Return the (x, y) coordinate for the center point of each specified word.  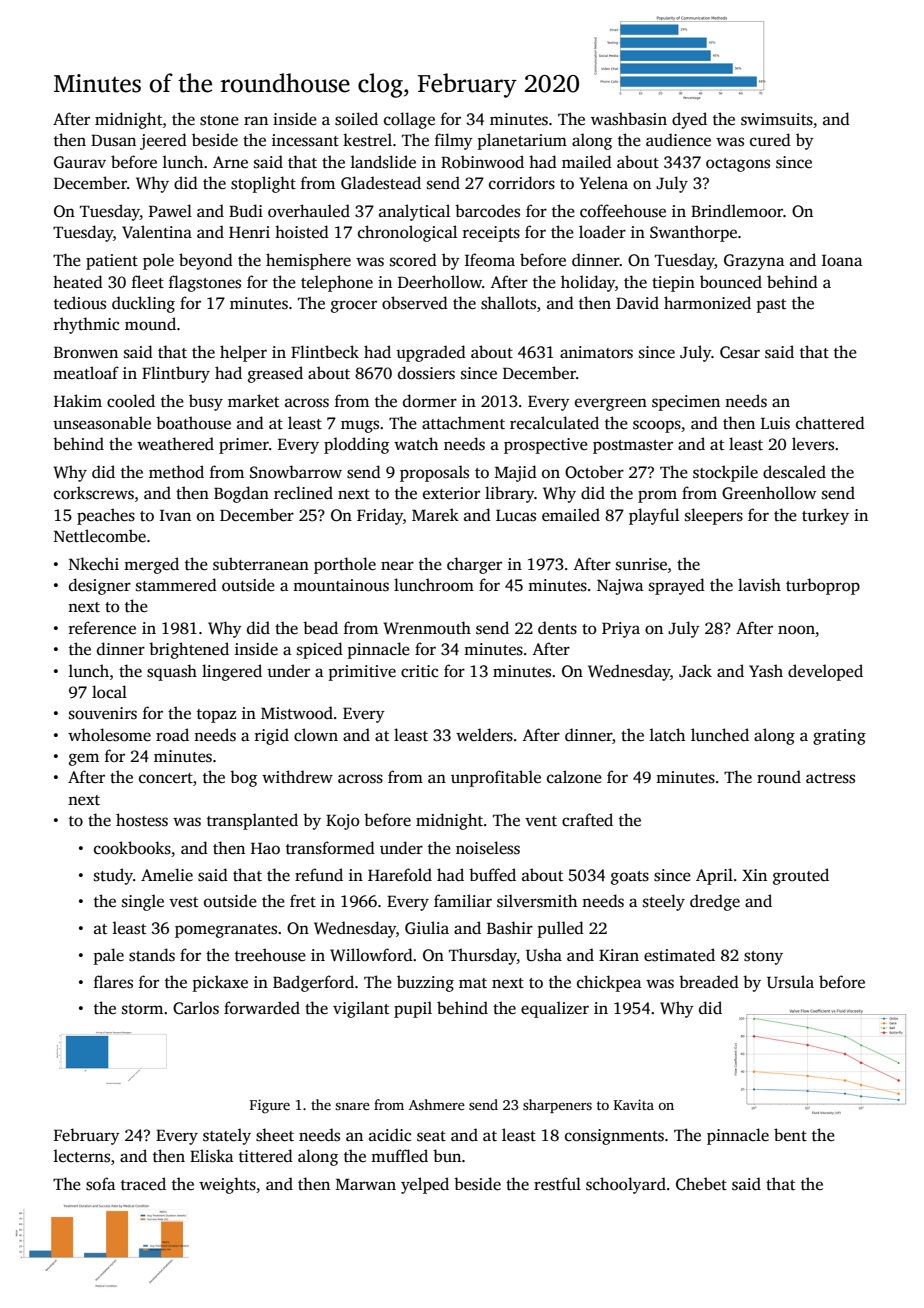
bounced (731, 282)
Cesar (740, 352)
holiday (588, 283)
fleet (148, 281)
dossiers (426, 373)
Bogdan (241, 494)
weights (227, 1185)
